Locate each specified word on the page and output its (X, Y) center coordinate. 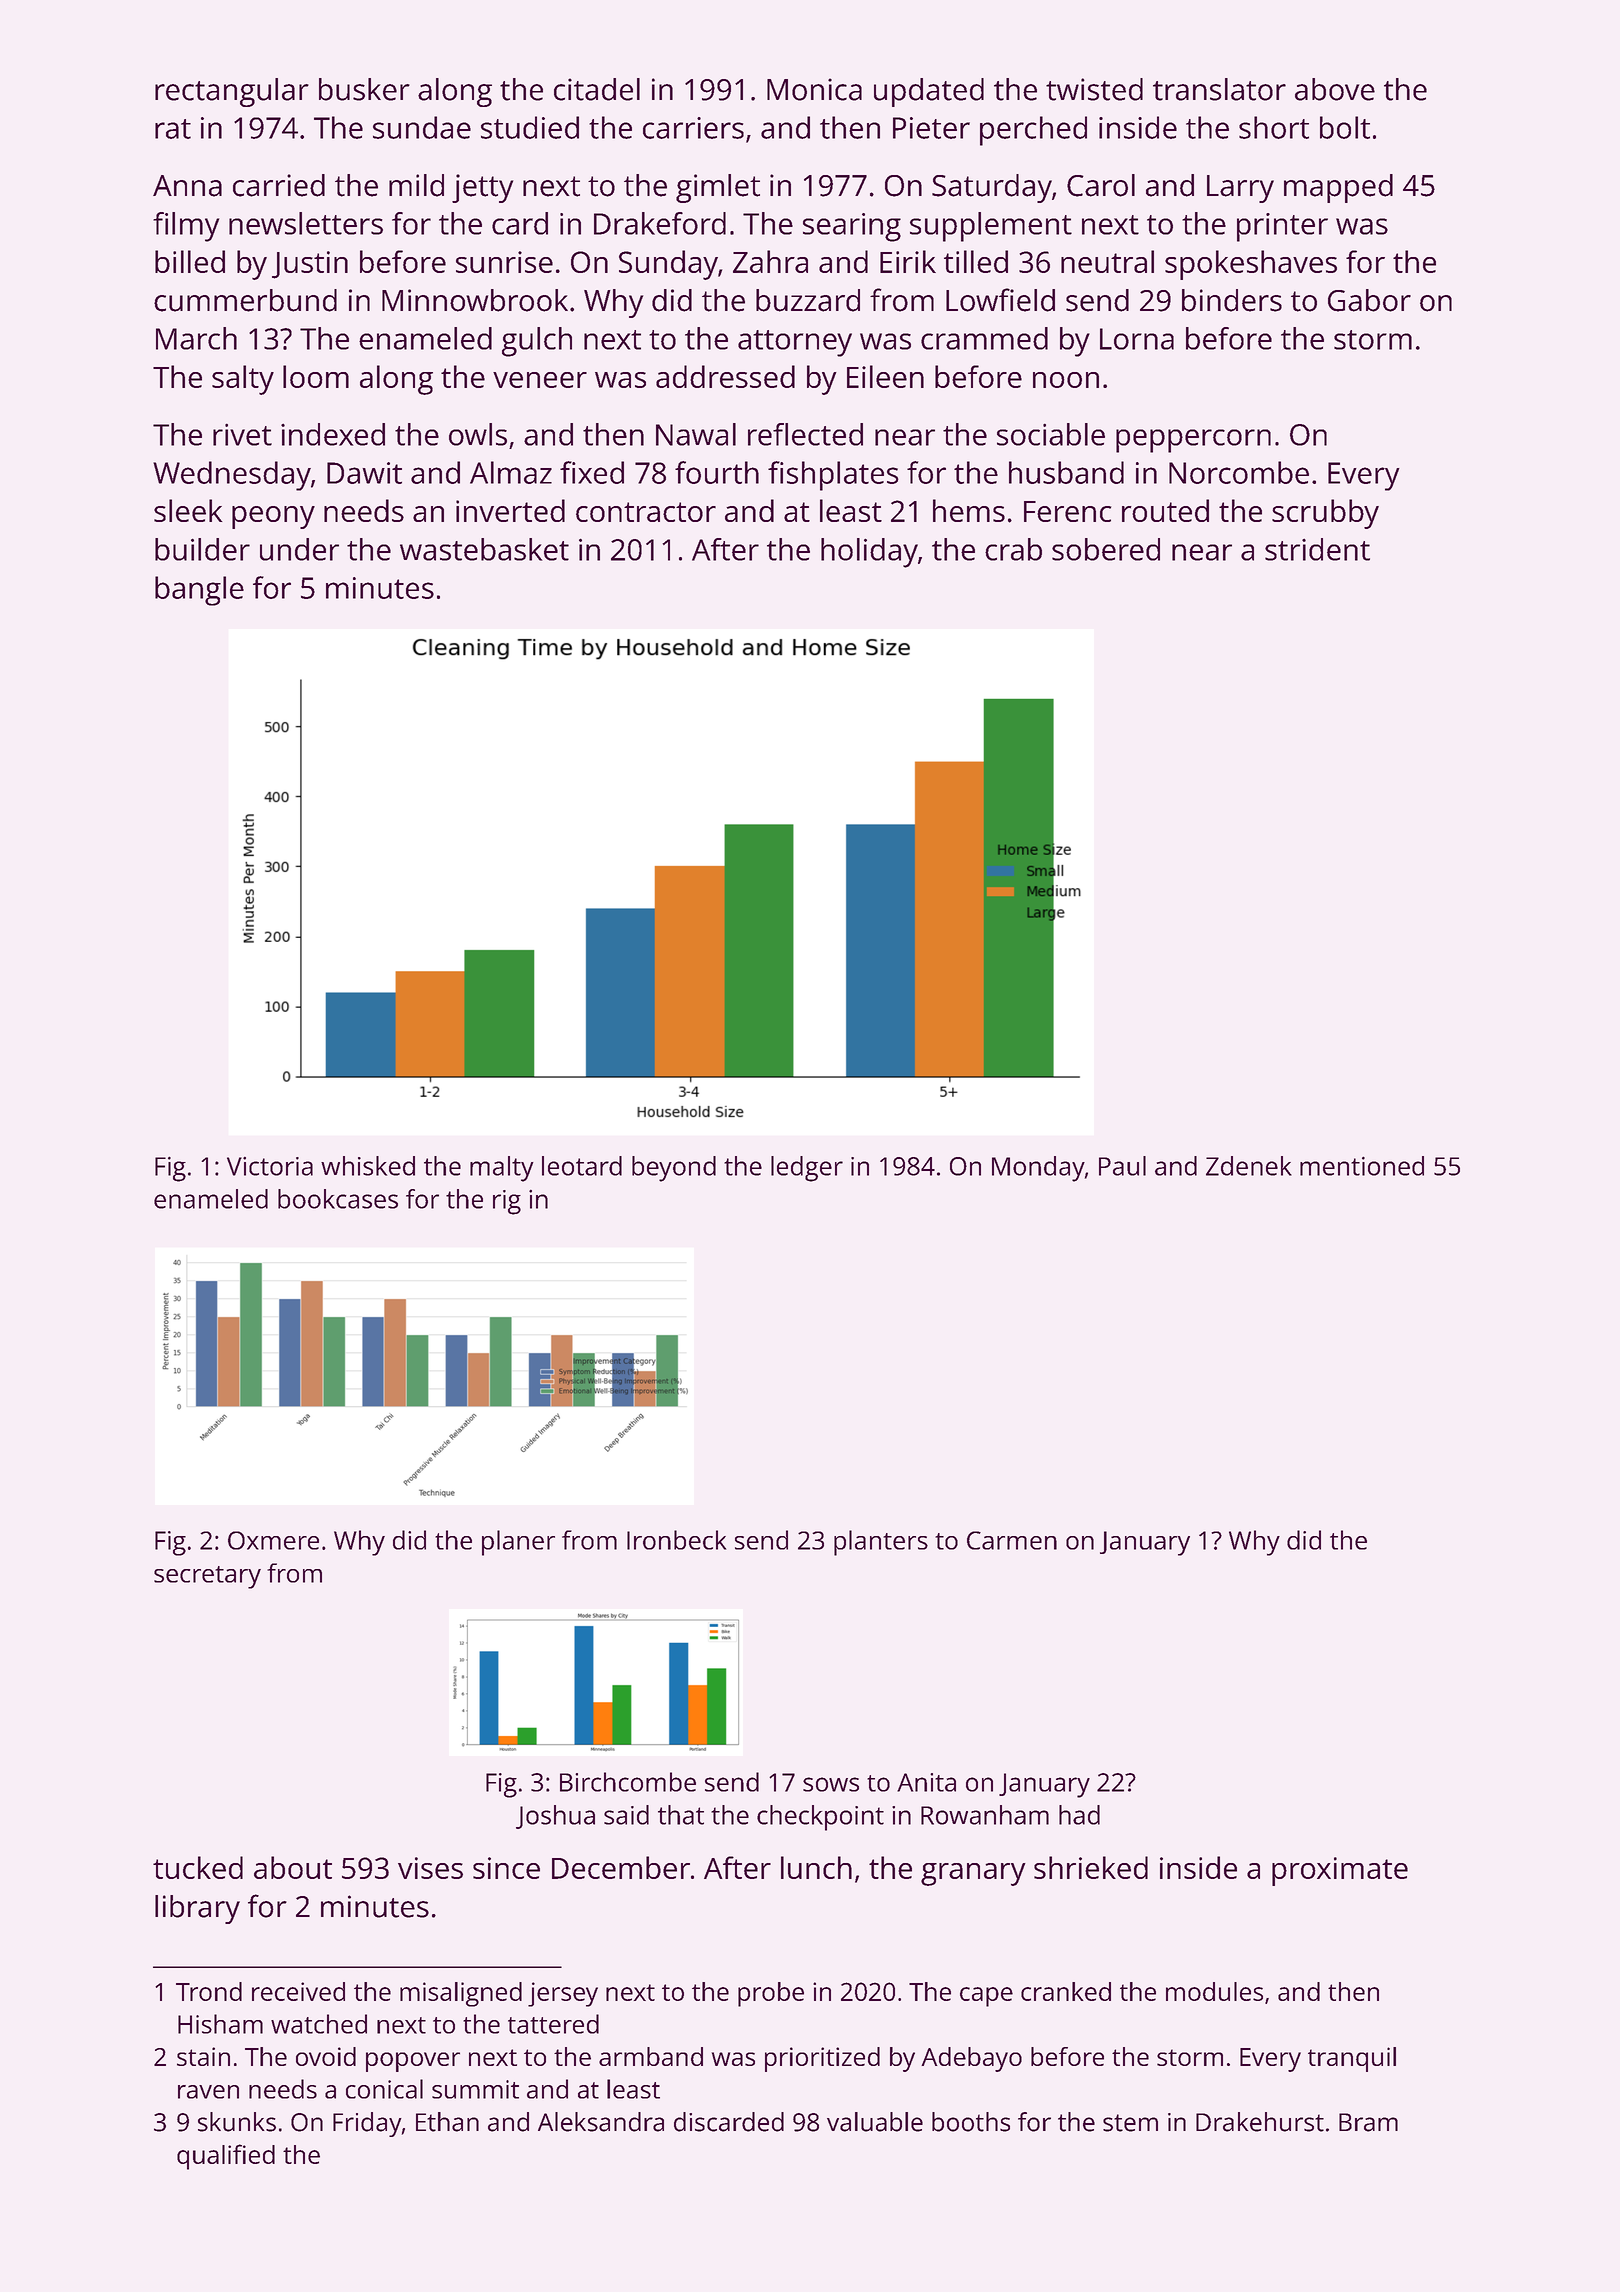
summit (475, 2089)
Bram (1368, 2122)
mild (416, 185)
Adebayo (971, 2059)
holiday (869, 553)
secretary (207, 1577)
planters (881, 1543)
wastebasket (484, 549)
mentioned (1362, 1166)
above (1335, 89)
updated (929, 92)
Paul (1122, 1166)
